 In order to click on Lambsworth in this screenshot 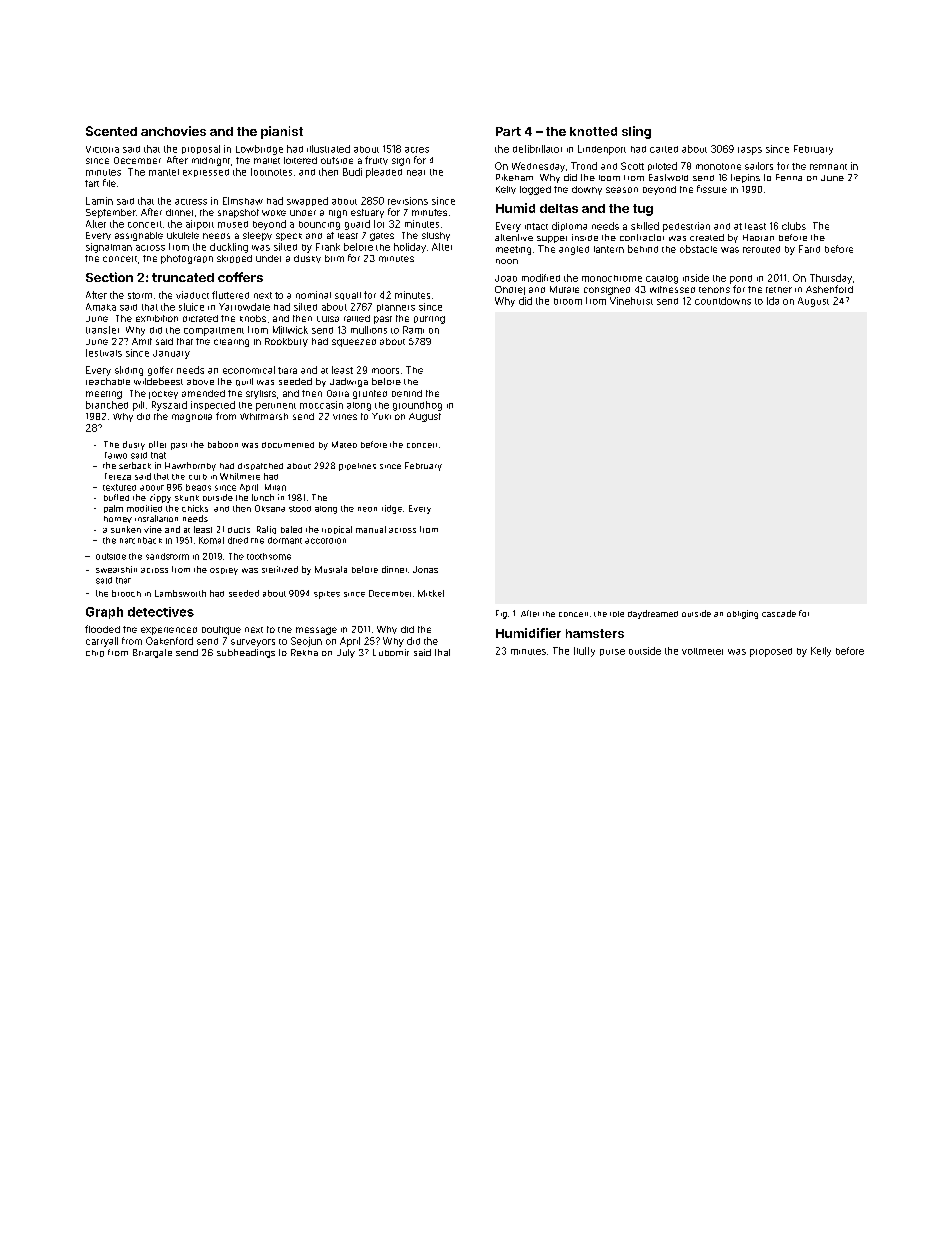, I will do `click(180, 593)`.
